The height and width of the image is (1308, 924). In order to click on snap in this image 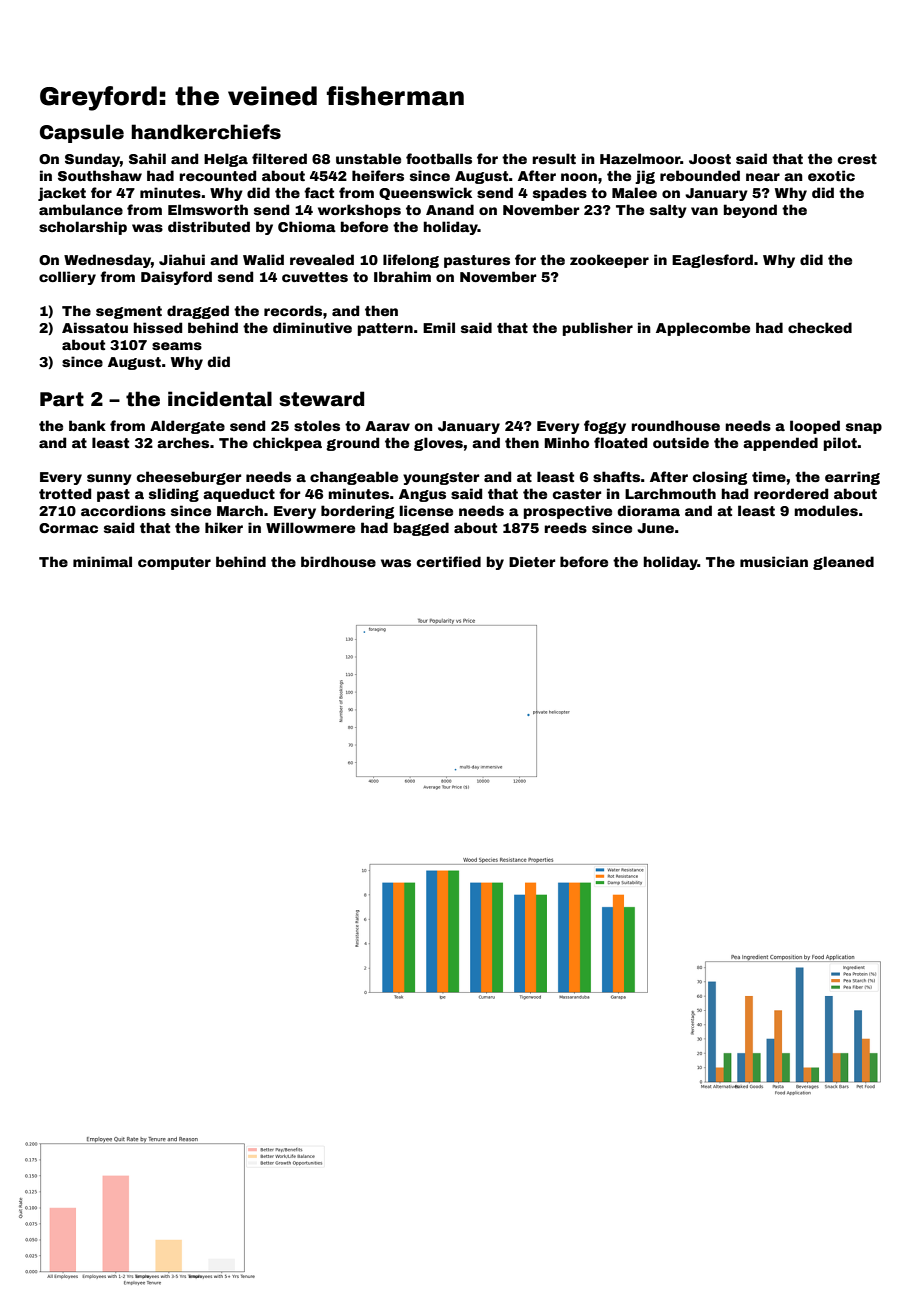, I will do `click(864, 428)`.
